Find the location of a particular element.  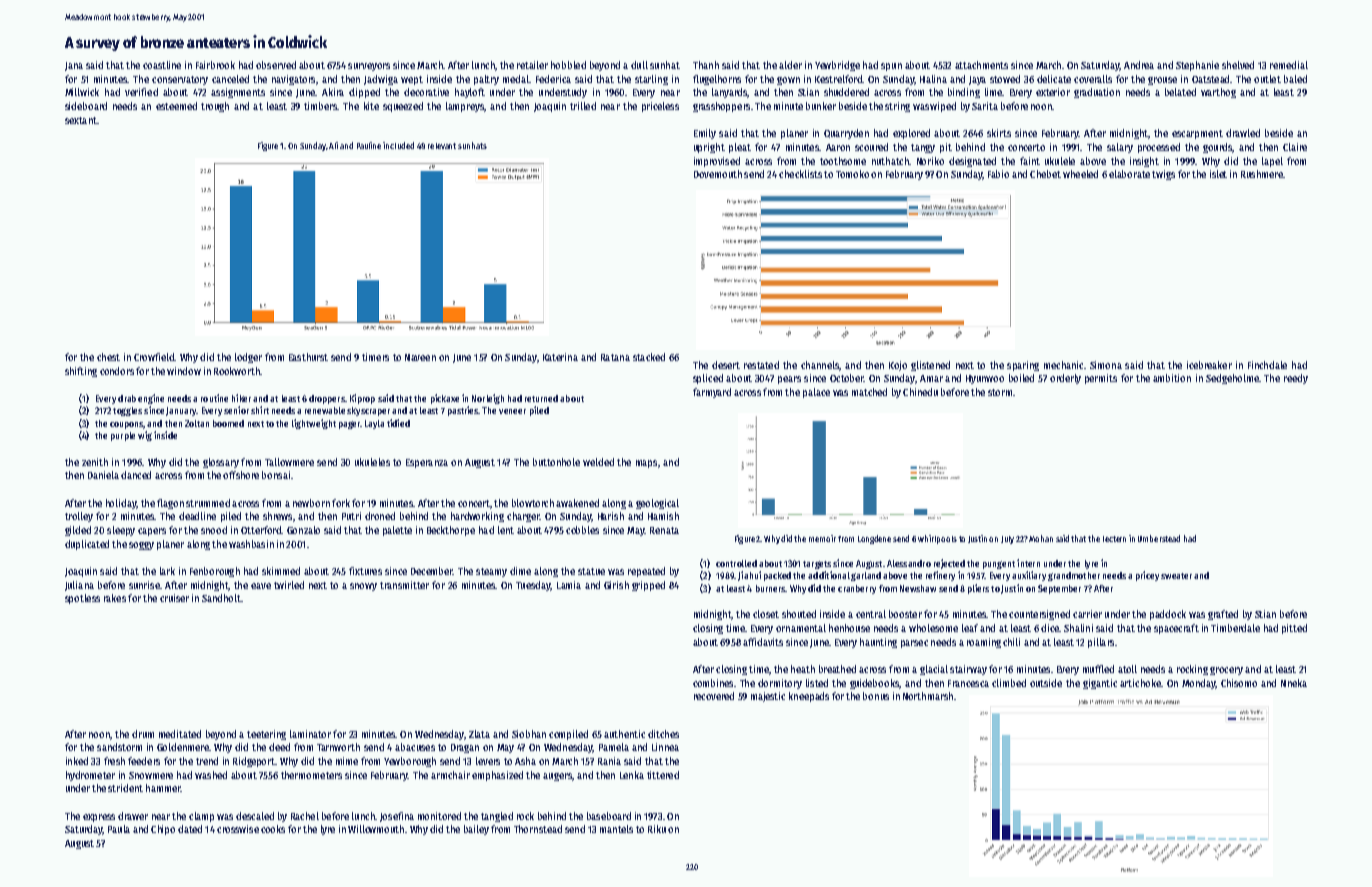

Pauline is located at coordinates (369, 145).
